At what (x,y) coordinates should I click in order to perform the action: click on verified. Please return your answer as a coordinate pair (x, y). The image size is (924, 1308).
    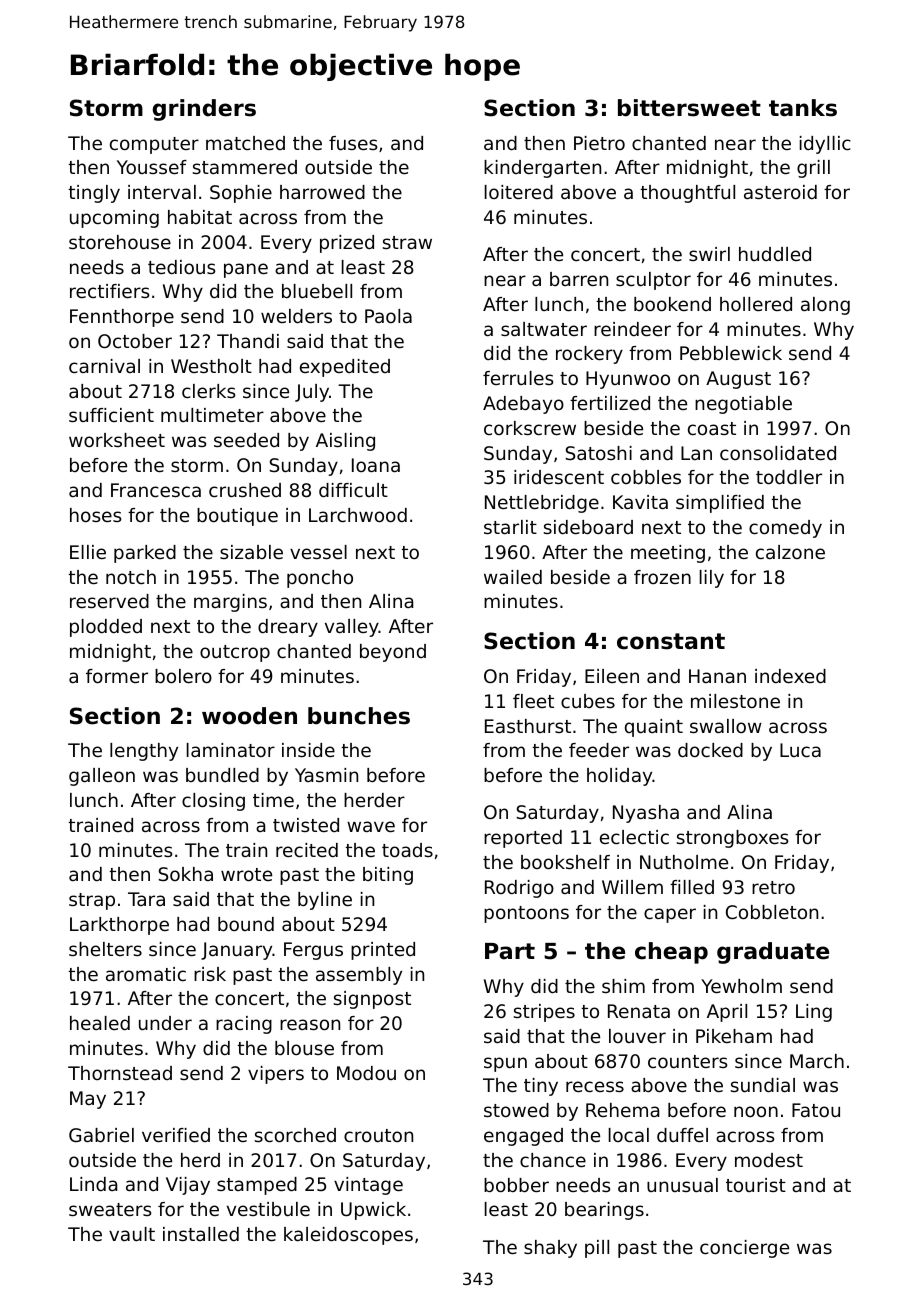
    Looking at the image, I should click on (176, 1135).
